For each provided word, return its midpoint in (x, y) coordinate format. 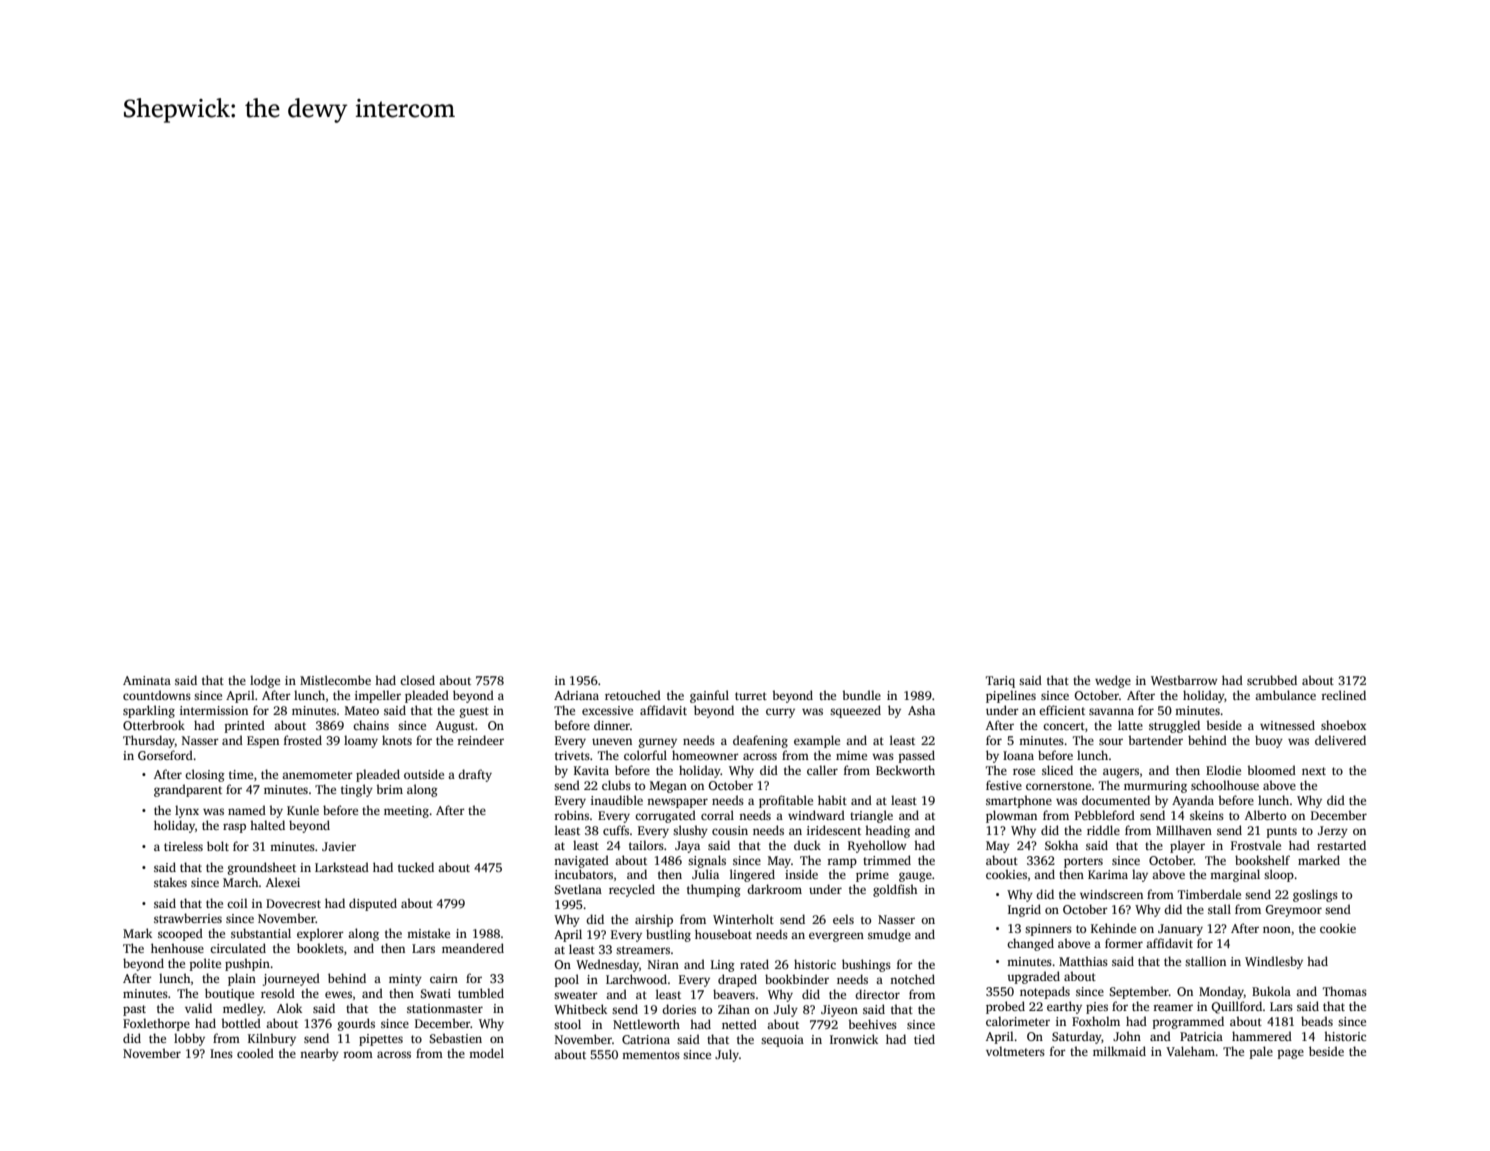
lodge (265, 681)
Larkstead (342, 867)
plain (242, 979)
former (1124, 943)
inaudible (617, 800)
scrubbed (1272, 680)
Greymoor (1293, 911)
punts (1281, 832)
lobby (189, 1039)
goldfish (895, 890)
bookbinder (797, 979)
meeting (406, 812)
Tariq (1000, 682)
